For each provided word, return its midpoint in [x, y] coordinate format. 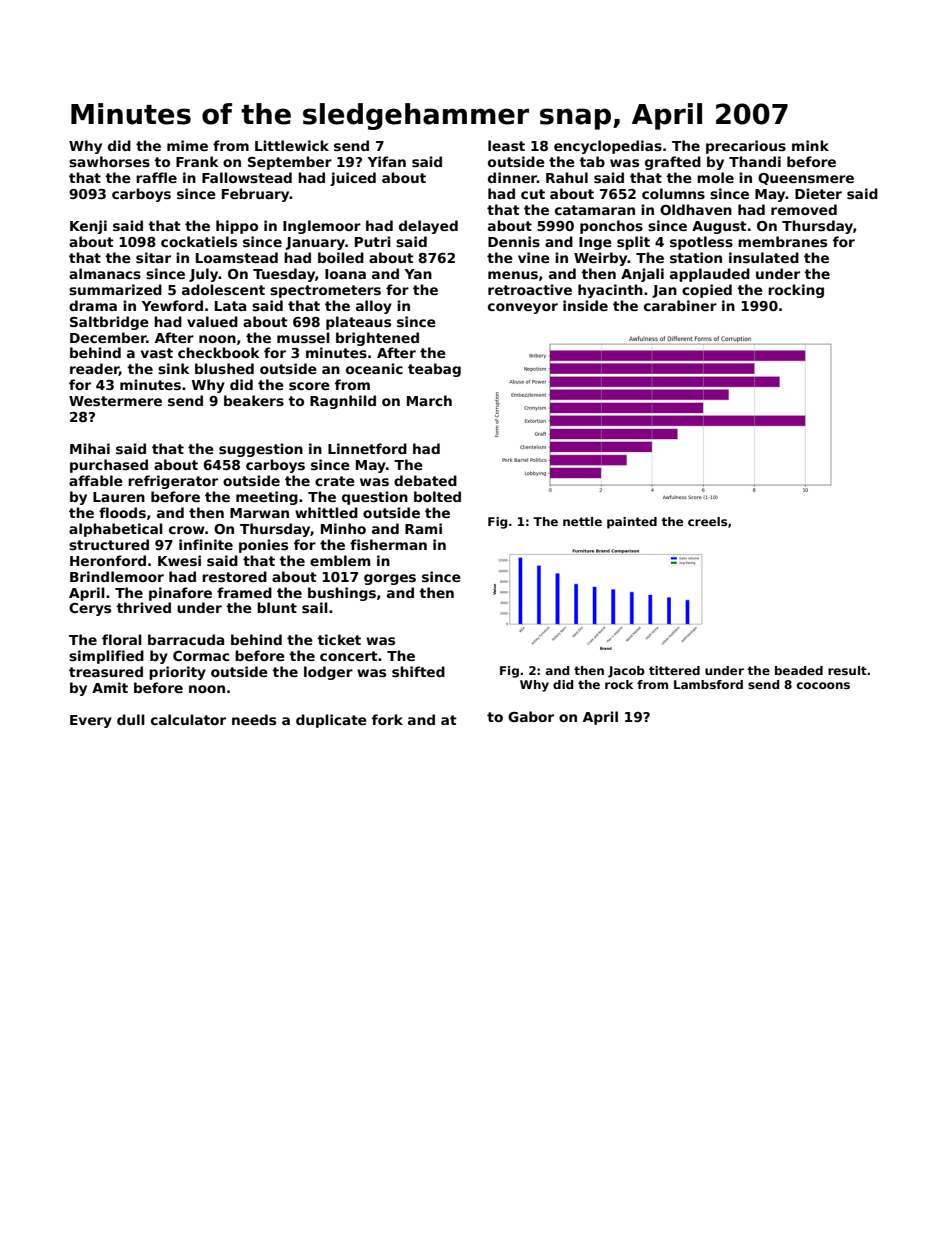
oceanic [374, 368]
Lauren [119, 497]
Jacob [626, 672]
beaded [799, 670]
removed [804, 209]
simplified [106, 657]
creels [707, 521]
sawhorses [109, 161]
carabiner [680, 305]
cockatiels [199, 241]
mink [810, 145]
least [506, 145]
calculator [188, 719]
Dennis [514, 241]
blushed [224, 368]
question [375, 498]
